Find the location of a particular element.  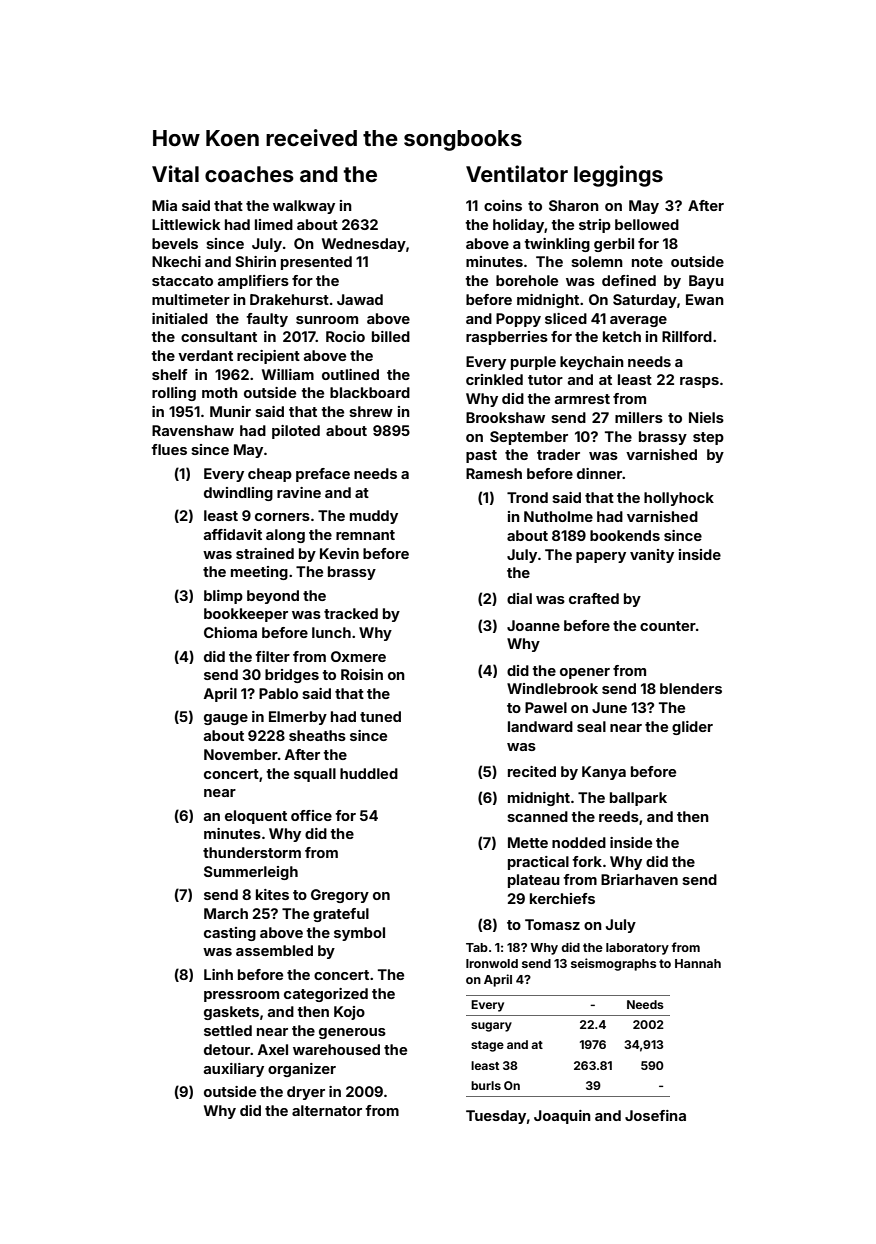

settled is located at coordinates (228, 1030).
